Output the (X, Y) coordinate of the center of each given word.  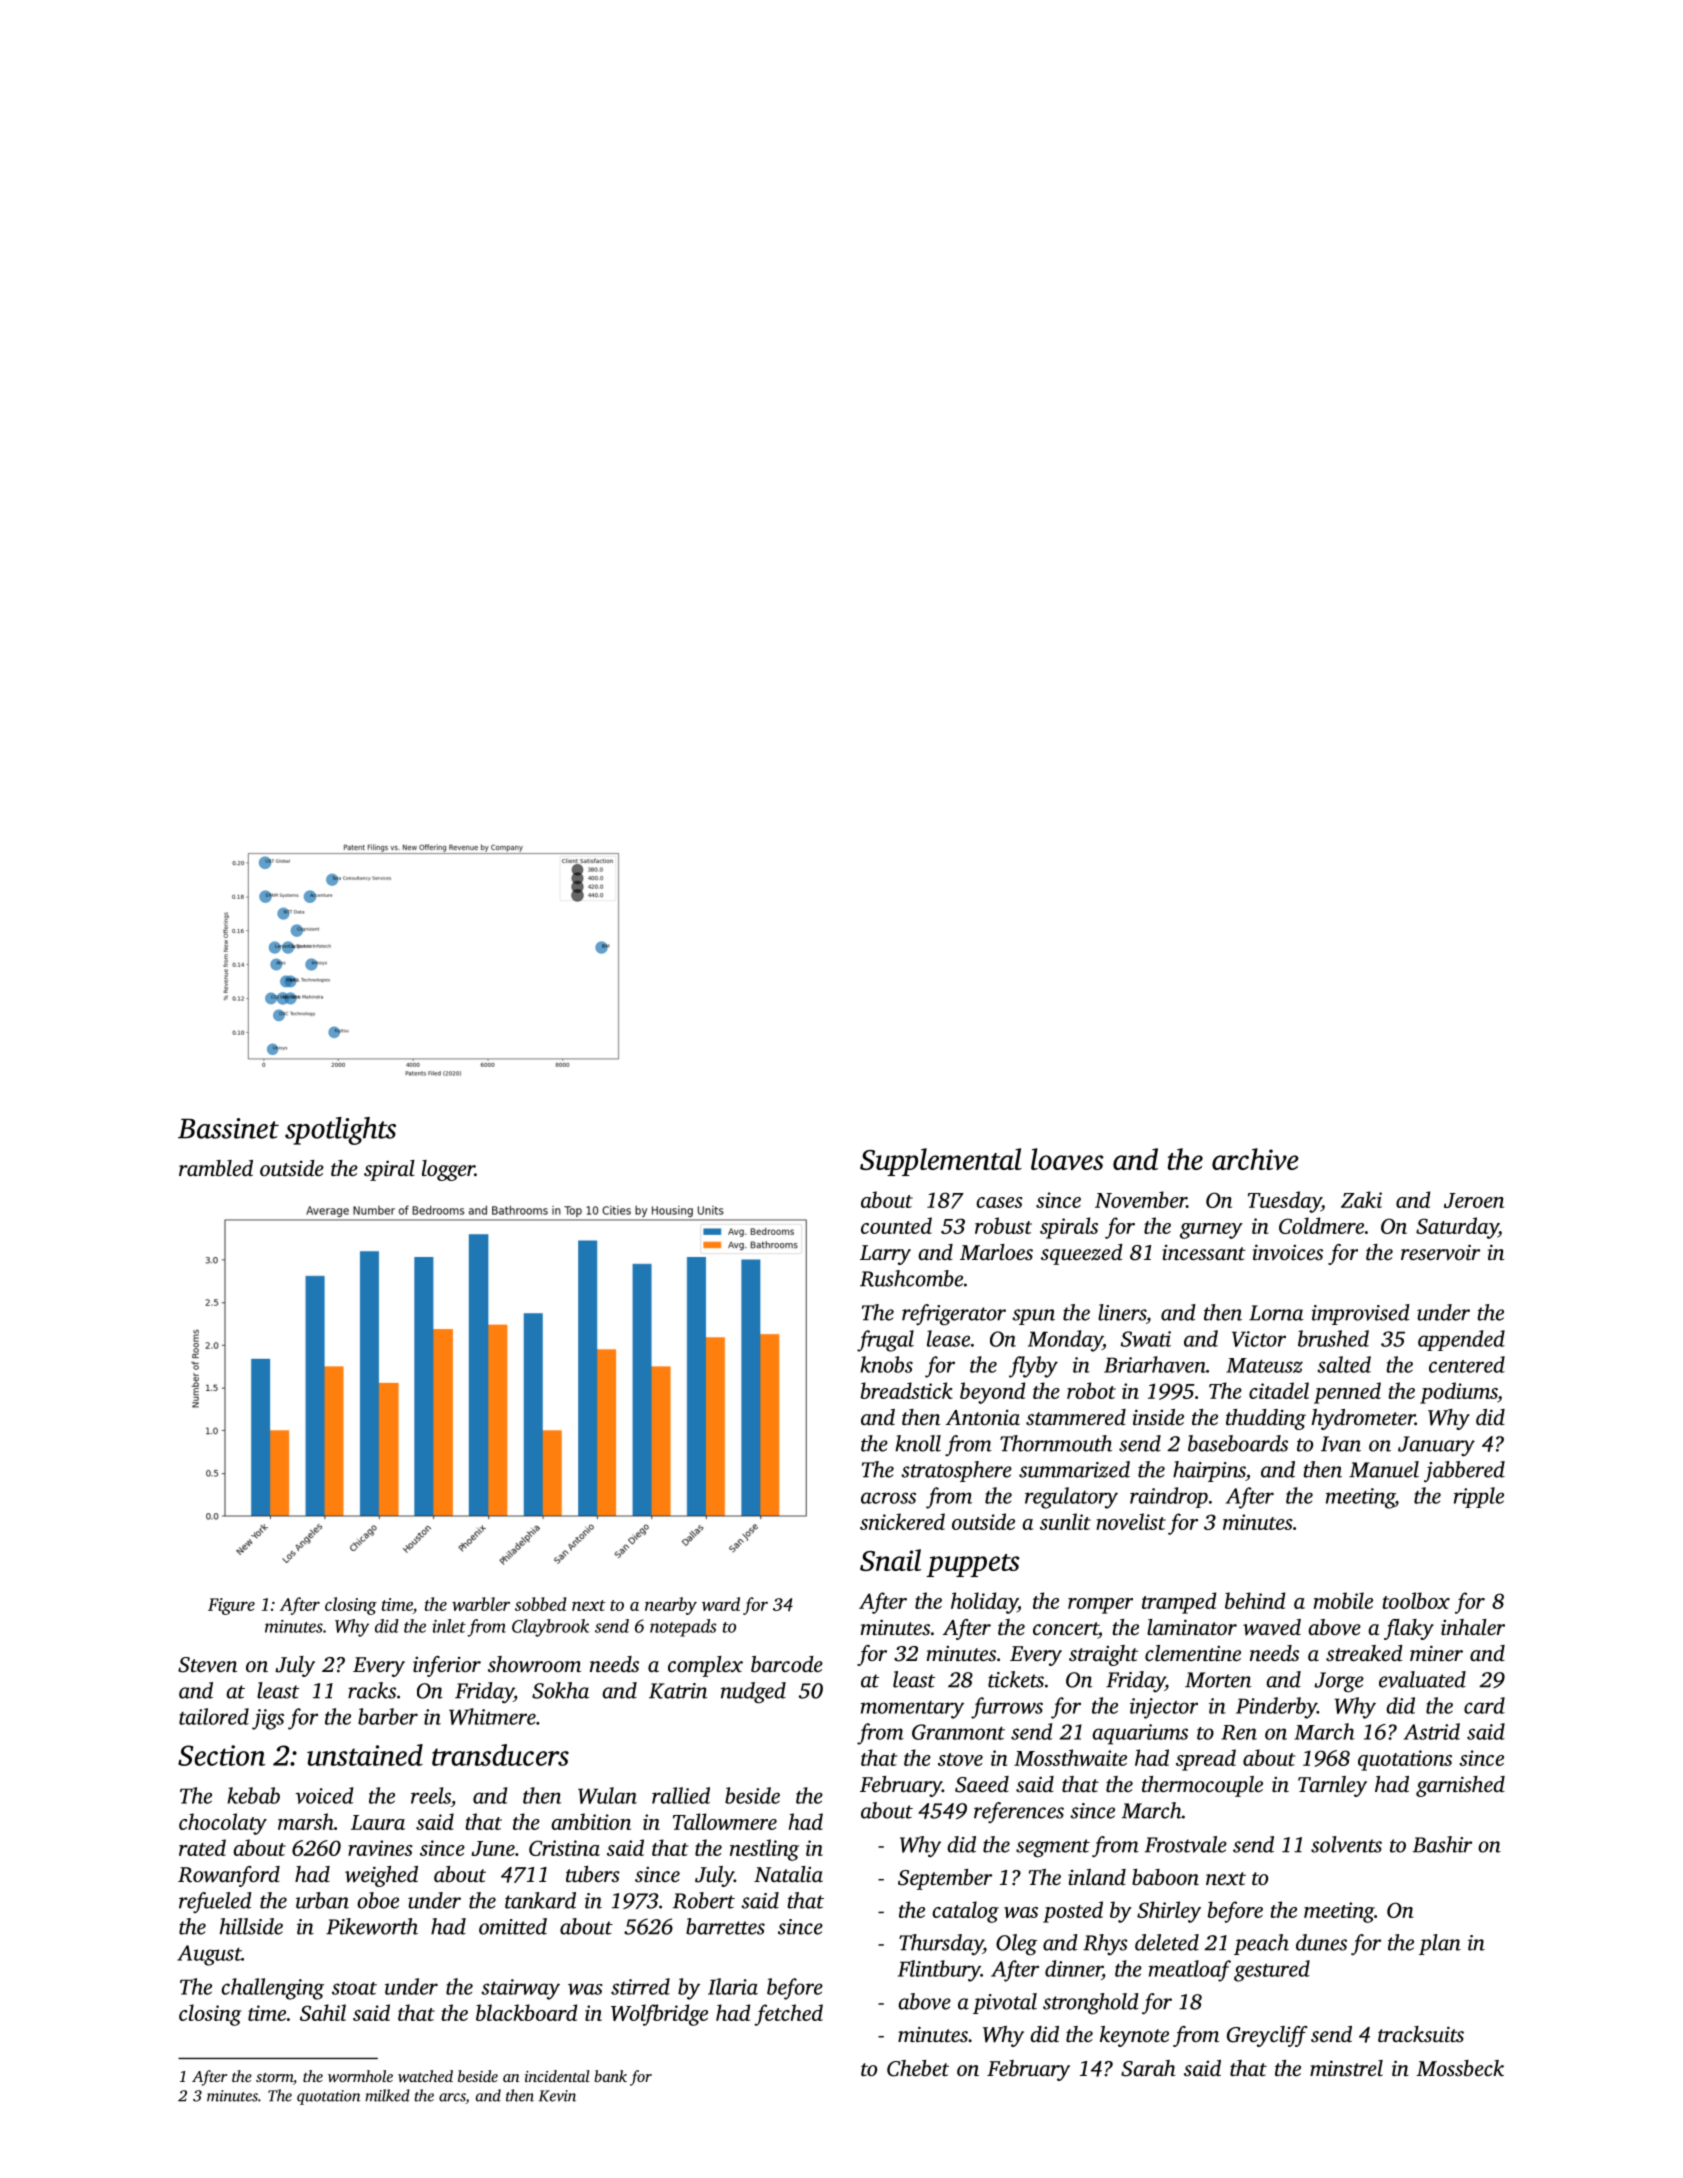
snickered (902, 1521)
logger (448, 1170)
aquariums (1140, 1734)
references (1019, 1812)
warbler (481, 1604)
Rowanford (229, 1876)
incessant (1204, 1252)
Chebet (918, 2068)
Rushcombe (911, 1278)
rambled (216, 1168)
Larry (885, 1255)
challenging (272, 1989)
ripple (1479, 1497)
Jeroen (1474, 1200)
